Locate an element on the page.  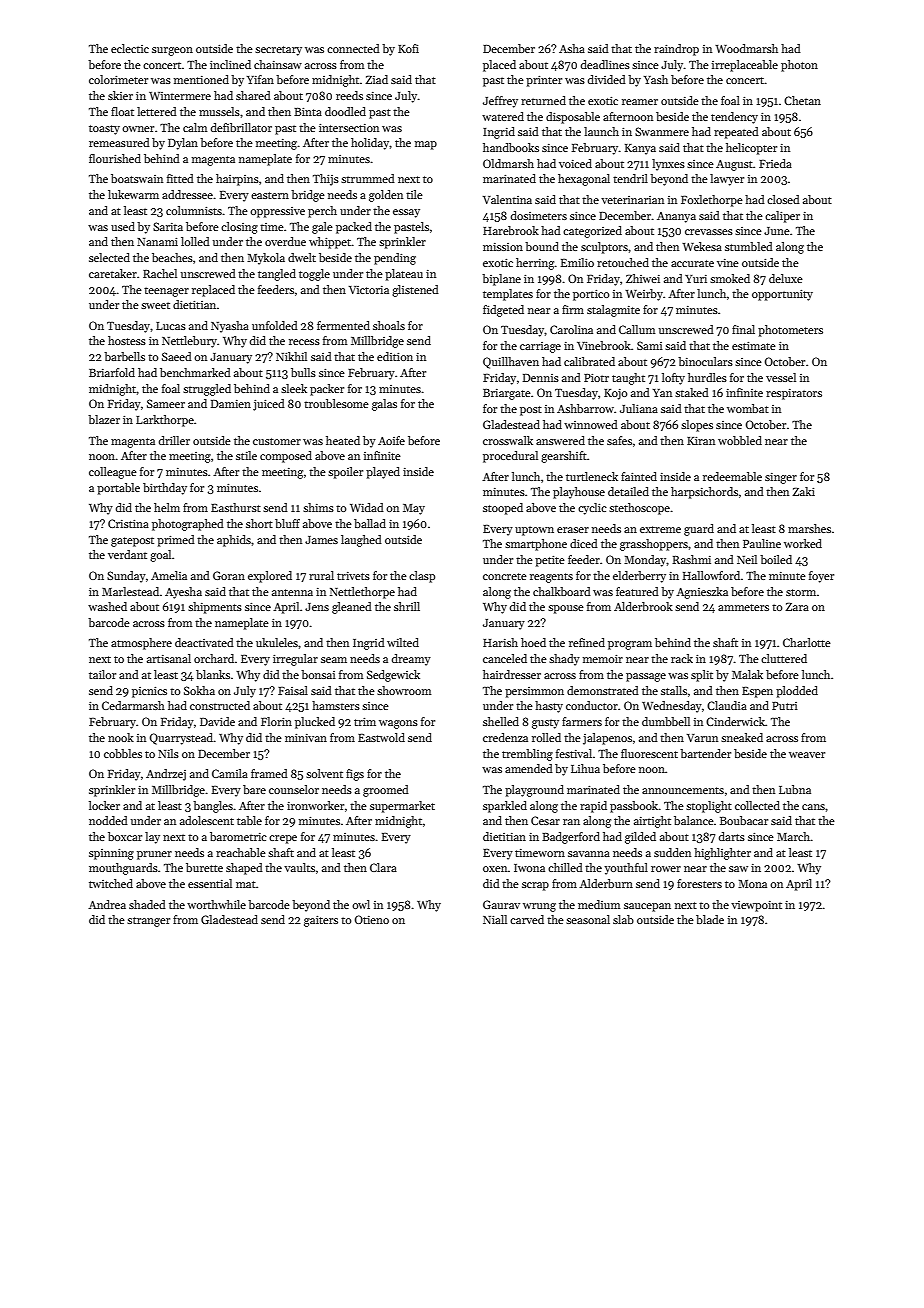
viewpoint is located at coordinates (756, 906).
